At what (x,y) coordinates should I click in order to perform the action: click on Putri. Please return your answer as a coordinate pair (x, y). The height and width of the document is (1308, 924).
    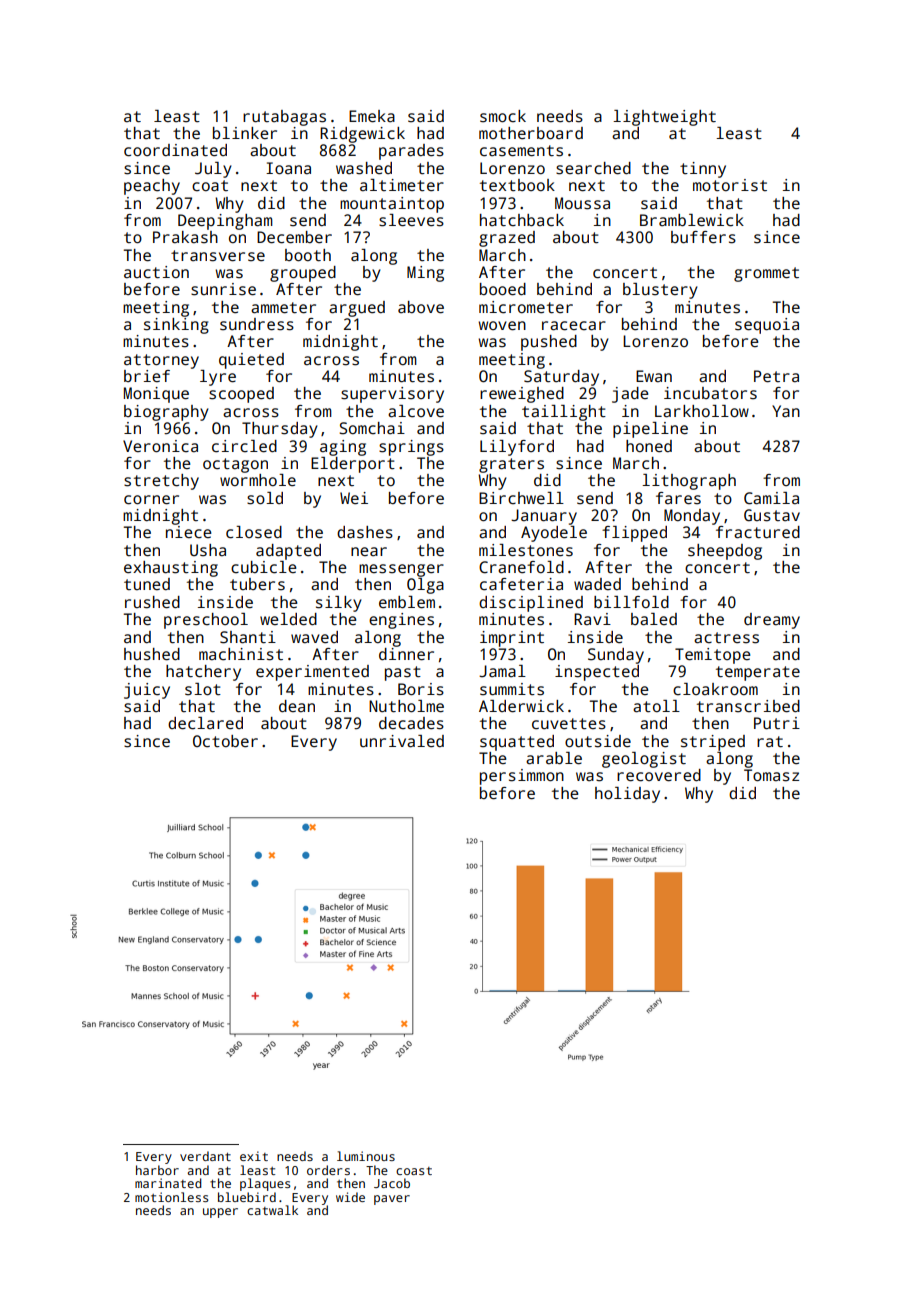
    Looking at the image, I should click on (777, 723).
